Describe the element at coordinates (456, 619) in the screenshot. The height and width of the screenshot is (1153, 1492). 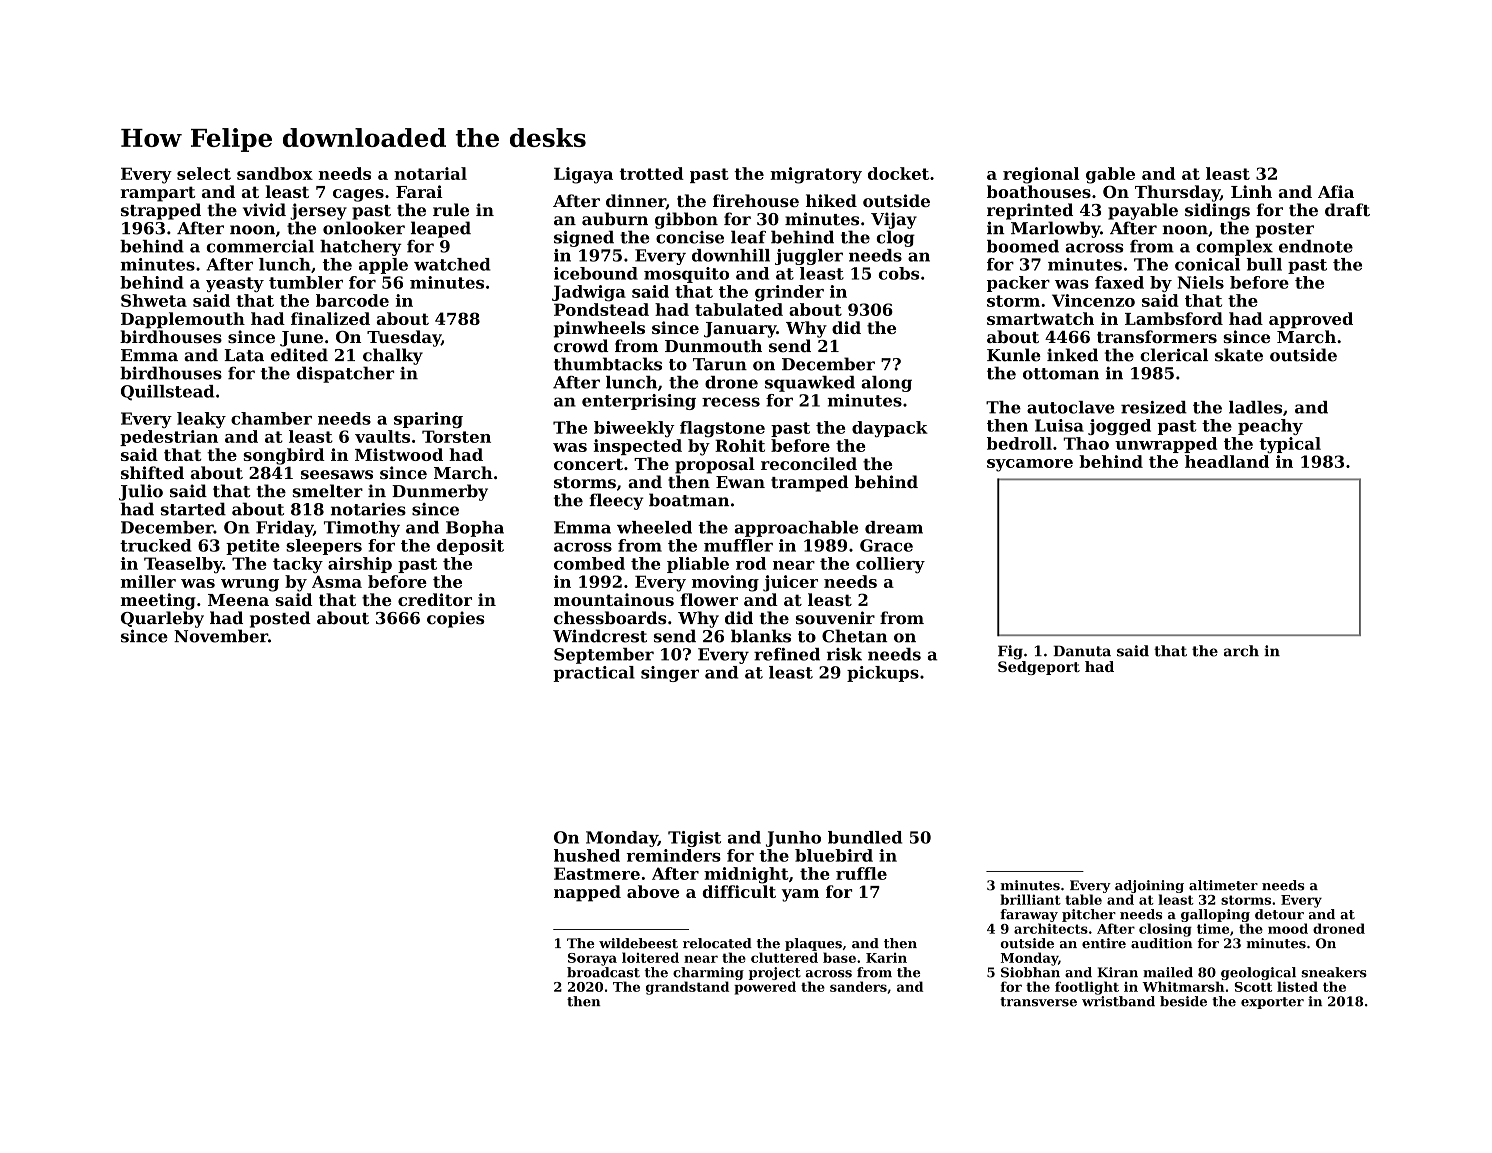
I see `copies` at that location.
